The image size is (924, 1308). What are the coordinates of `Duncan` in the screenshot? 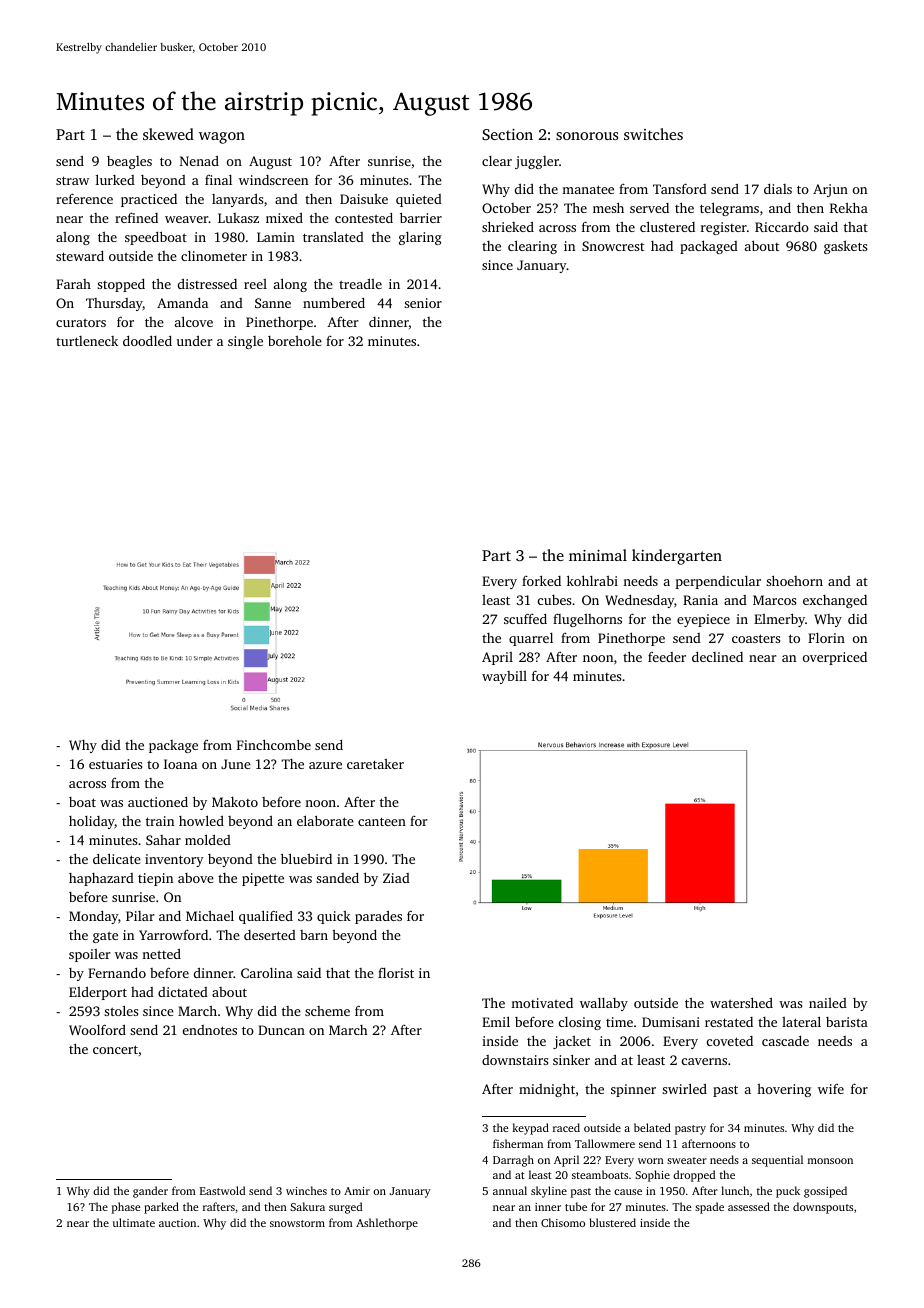 It's located at (281, 1030).
